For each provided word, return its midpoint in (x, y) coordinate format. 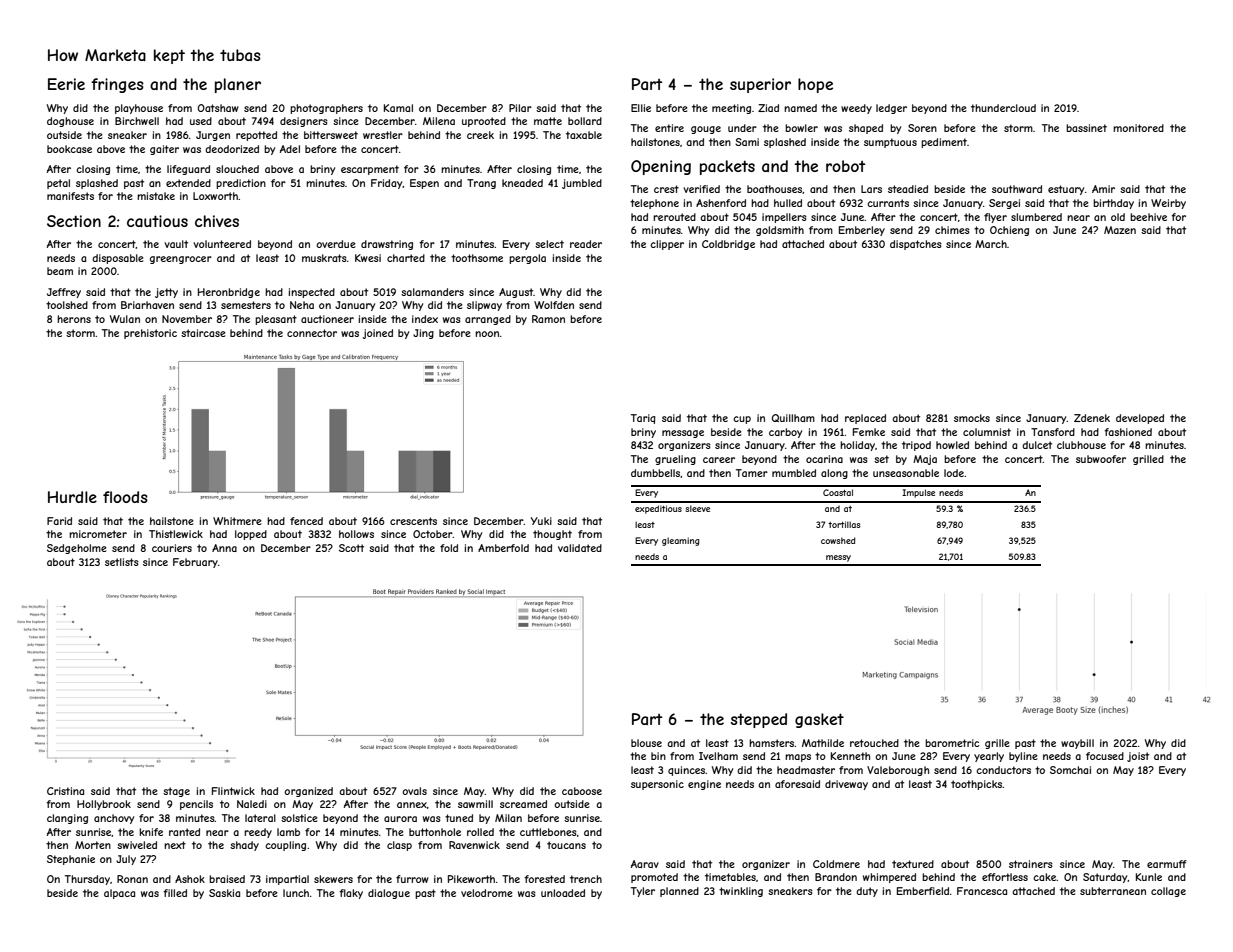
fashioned (1128, 432)
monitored (1138, 128)
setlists (122, 562)
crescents (413, 521)
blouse (646, 743)
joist (1138, 757)
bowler (801, 128)
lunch (296, 893)
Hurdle (72, 497)
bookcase (69, 149)
